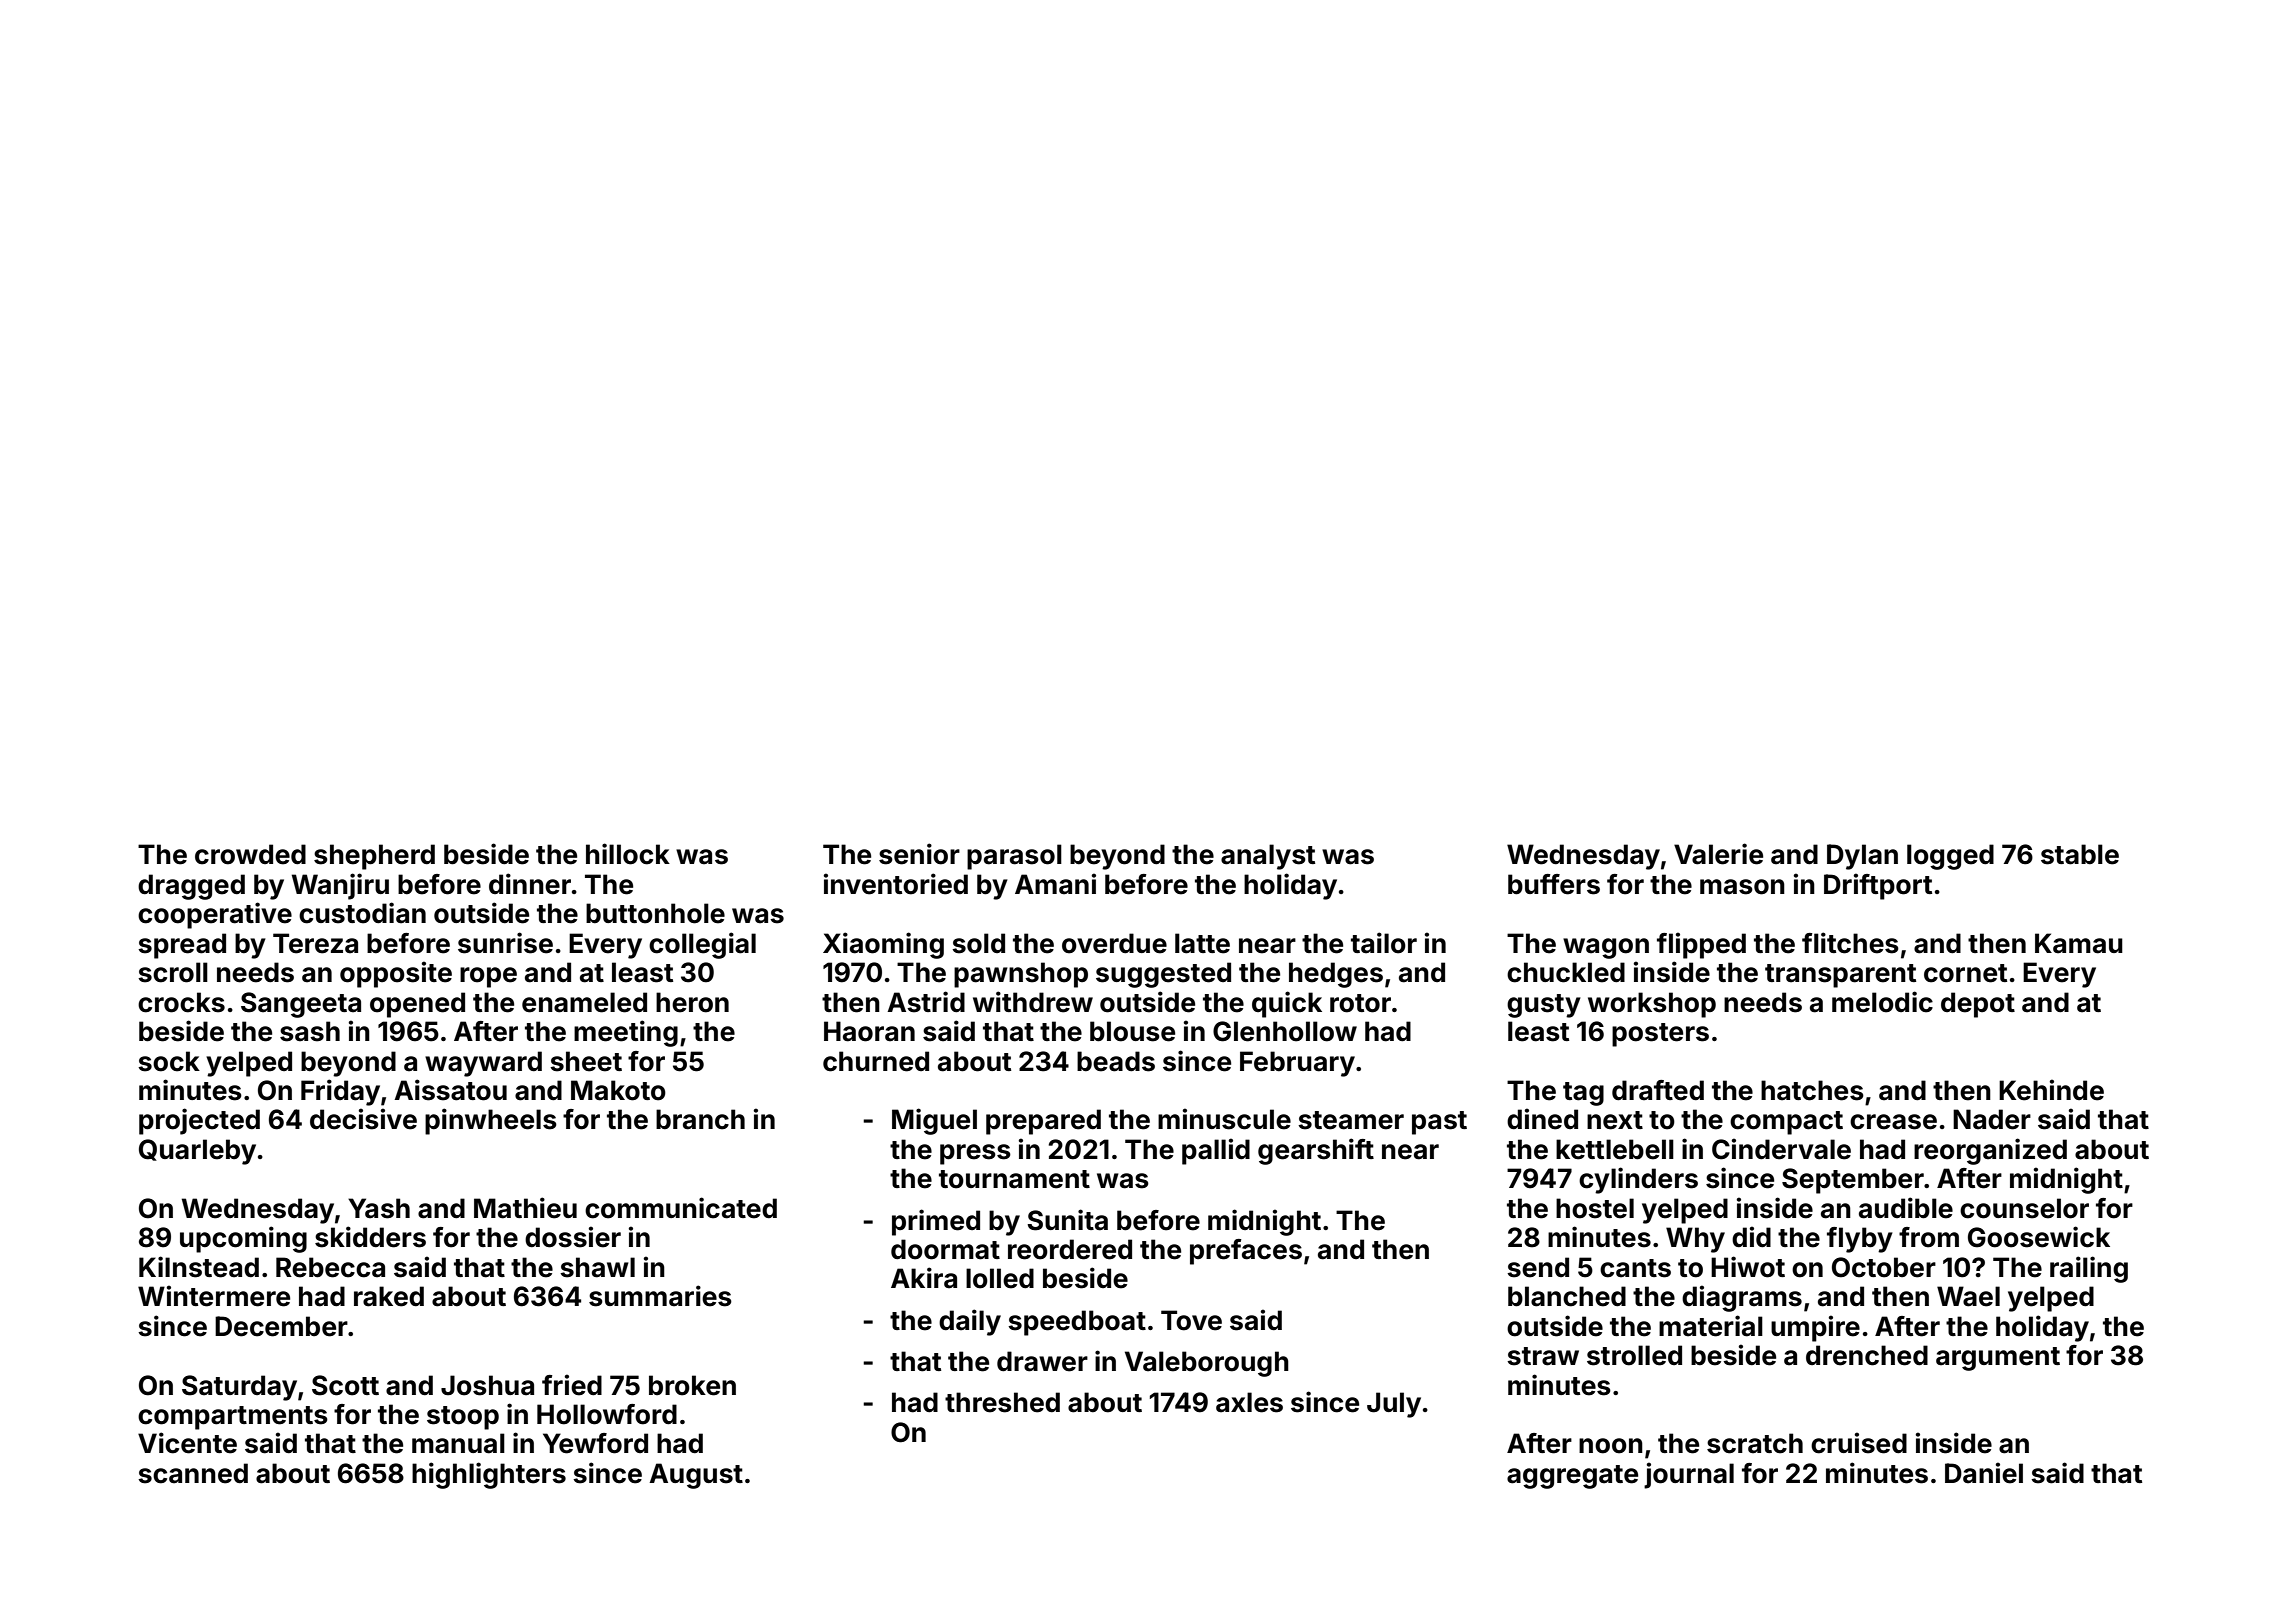  I want to click on diagrams, so click(1742, 1298).
